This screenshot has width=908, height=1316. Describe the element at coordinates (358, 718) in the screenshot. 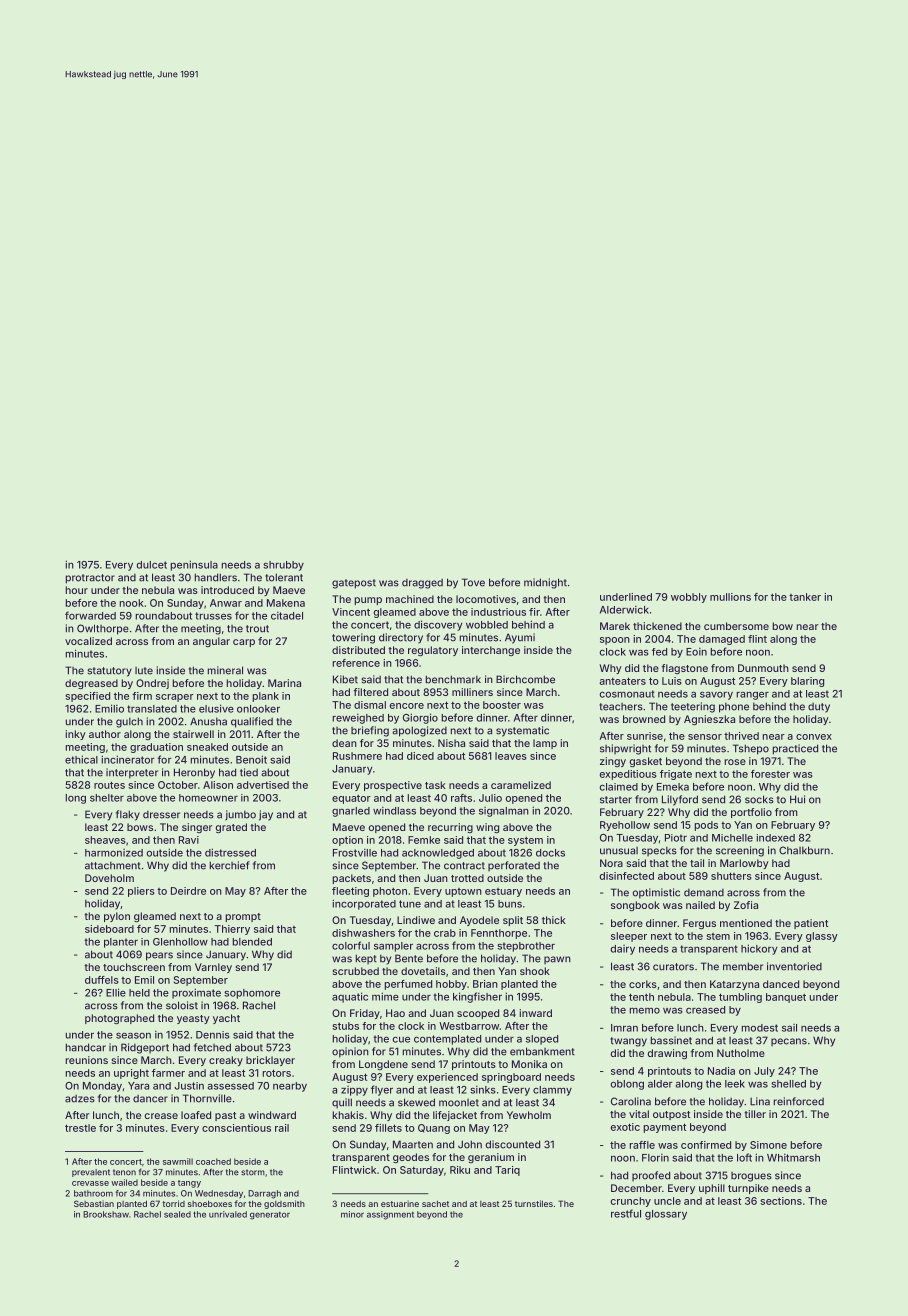

I see `reweighed` at that location.
